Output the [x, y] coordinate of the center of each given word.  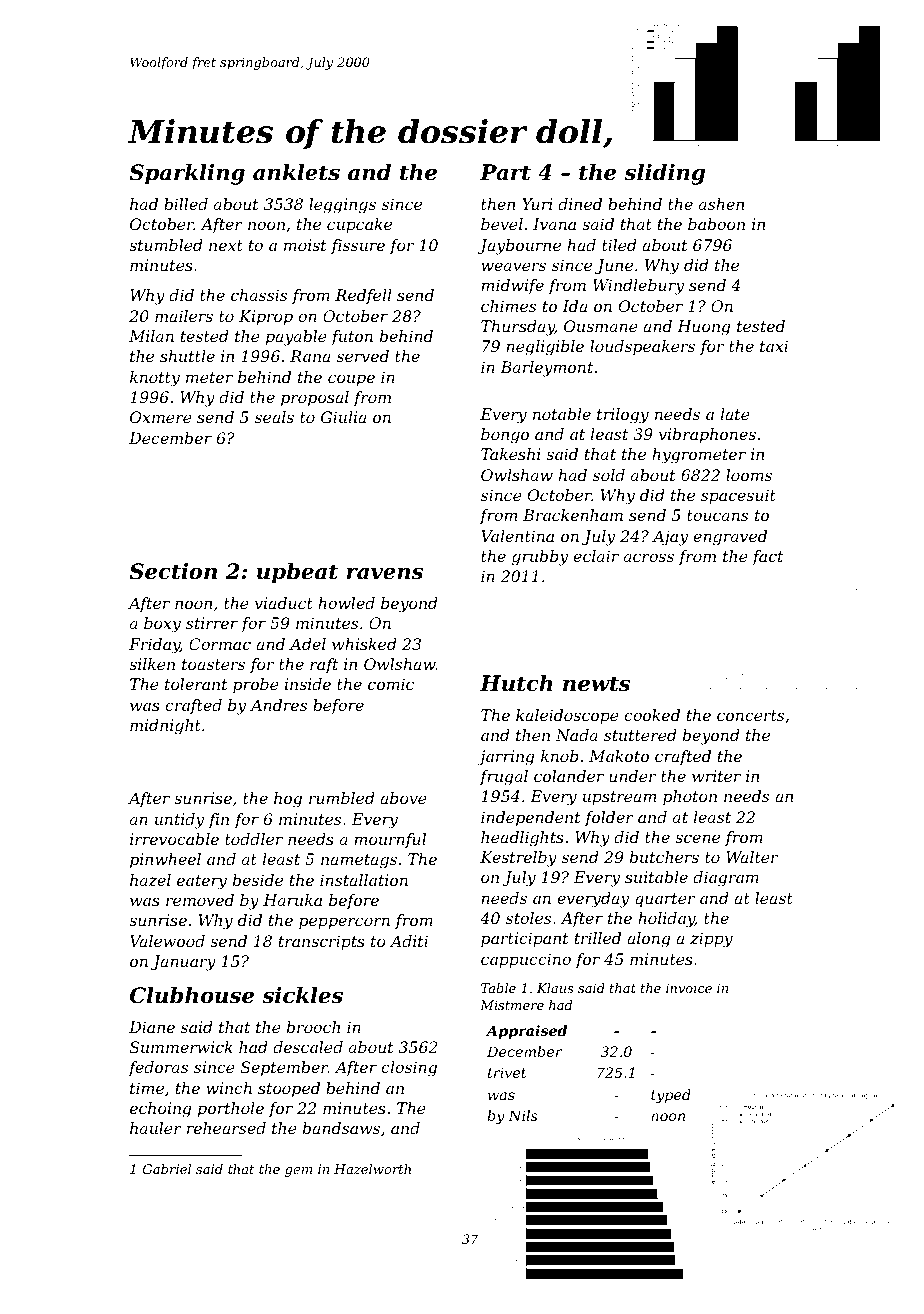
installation [364, 880]
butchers [664, 857]
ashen [721, 204]
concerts [750, 715]
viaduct [284, 603]
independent [531, 819]
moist [305, 245]
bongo [505, 436]
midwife [512, 286]
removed [200, 900]
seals [274, 417]
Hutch [516, 683]
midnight [165, 727]
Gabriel [167, 1169]
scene [697, 838]
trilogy [623, 416]
